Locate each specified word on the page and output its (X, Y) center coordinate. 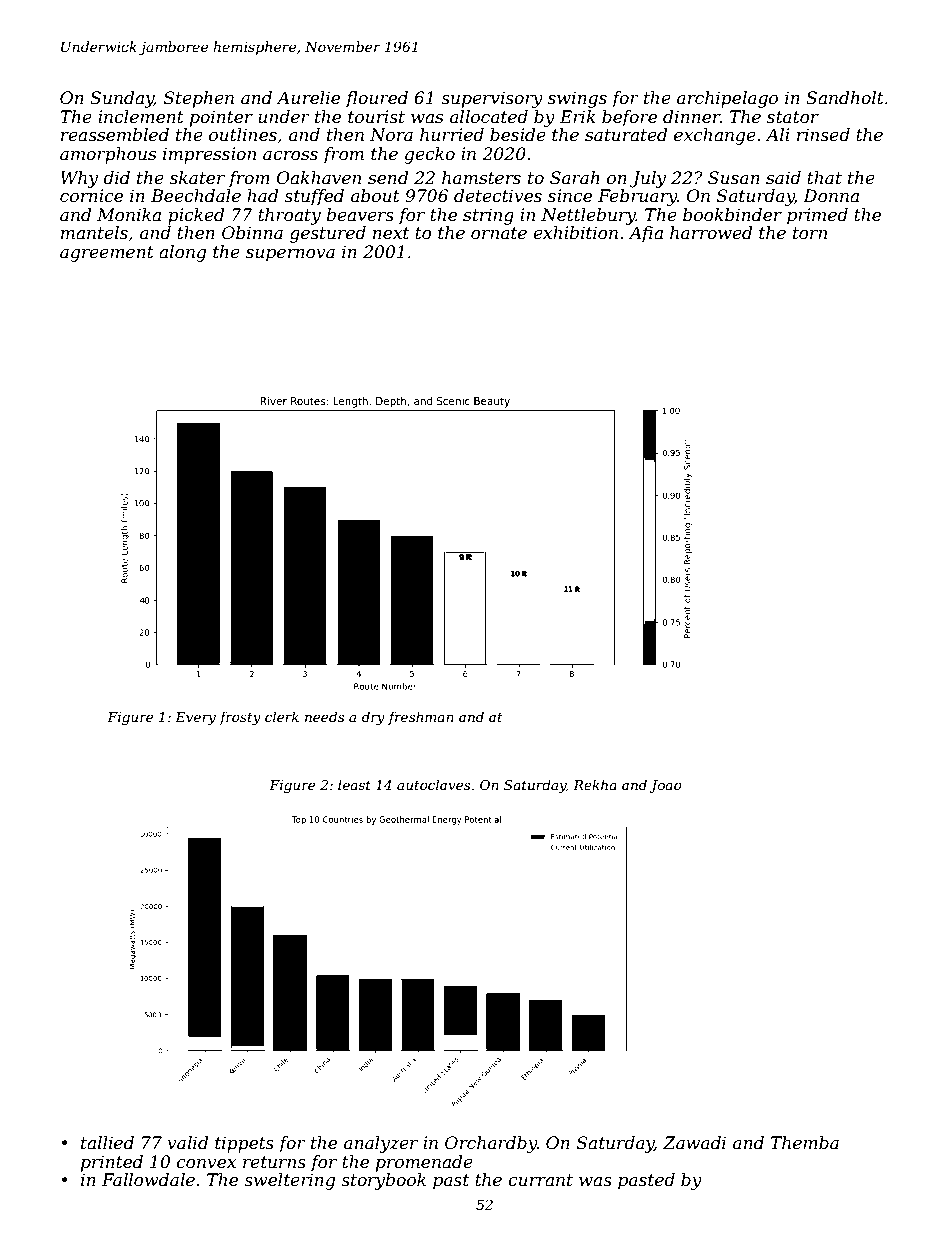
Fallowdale (148, 1180)
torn (810, 233)
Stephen (199, 99)
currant (540, 1180)
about (375, 195)
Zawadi (694, 1142)
